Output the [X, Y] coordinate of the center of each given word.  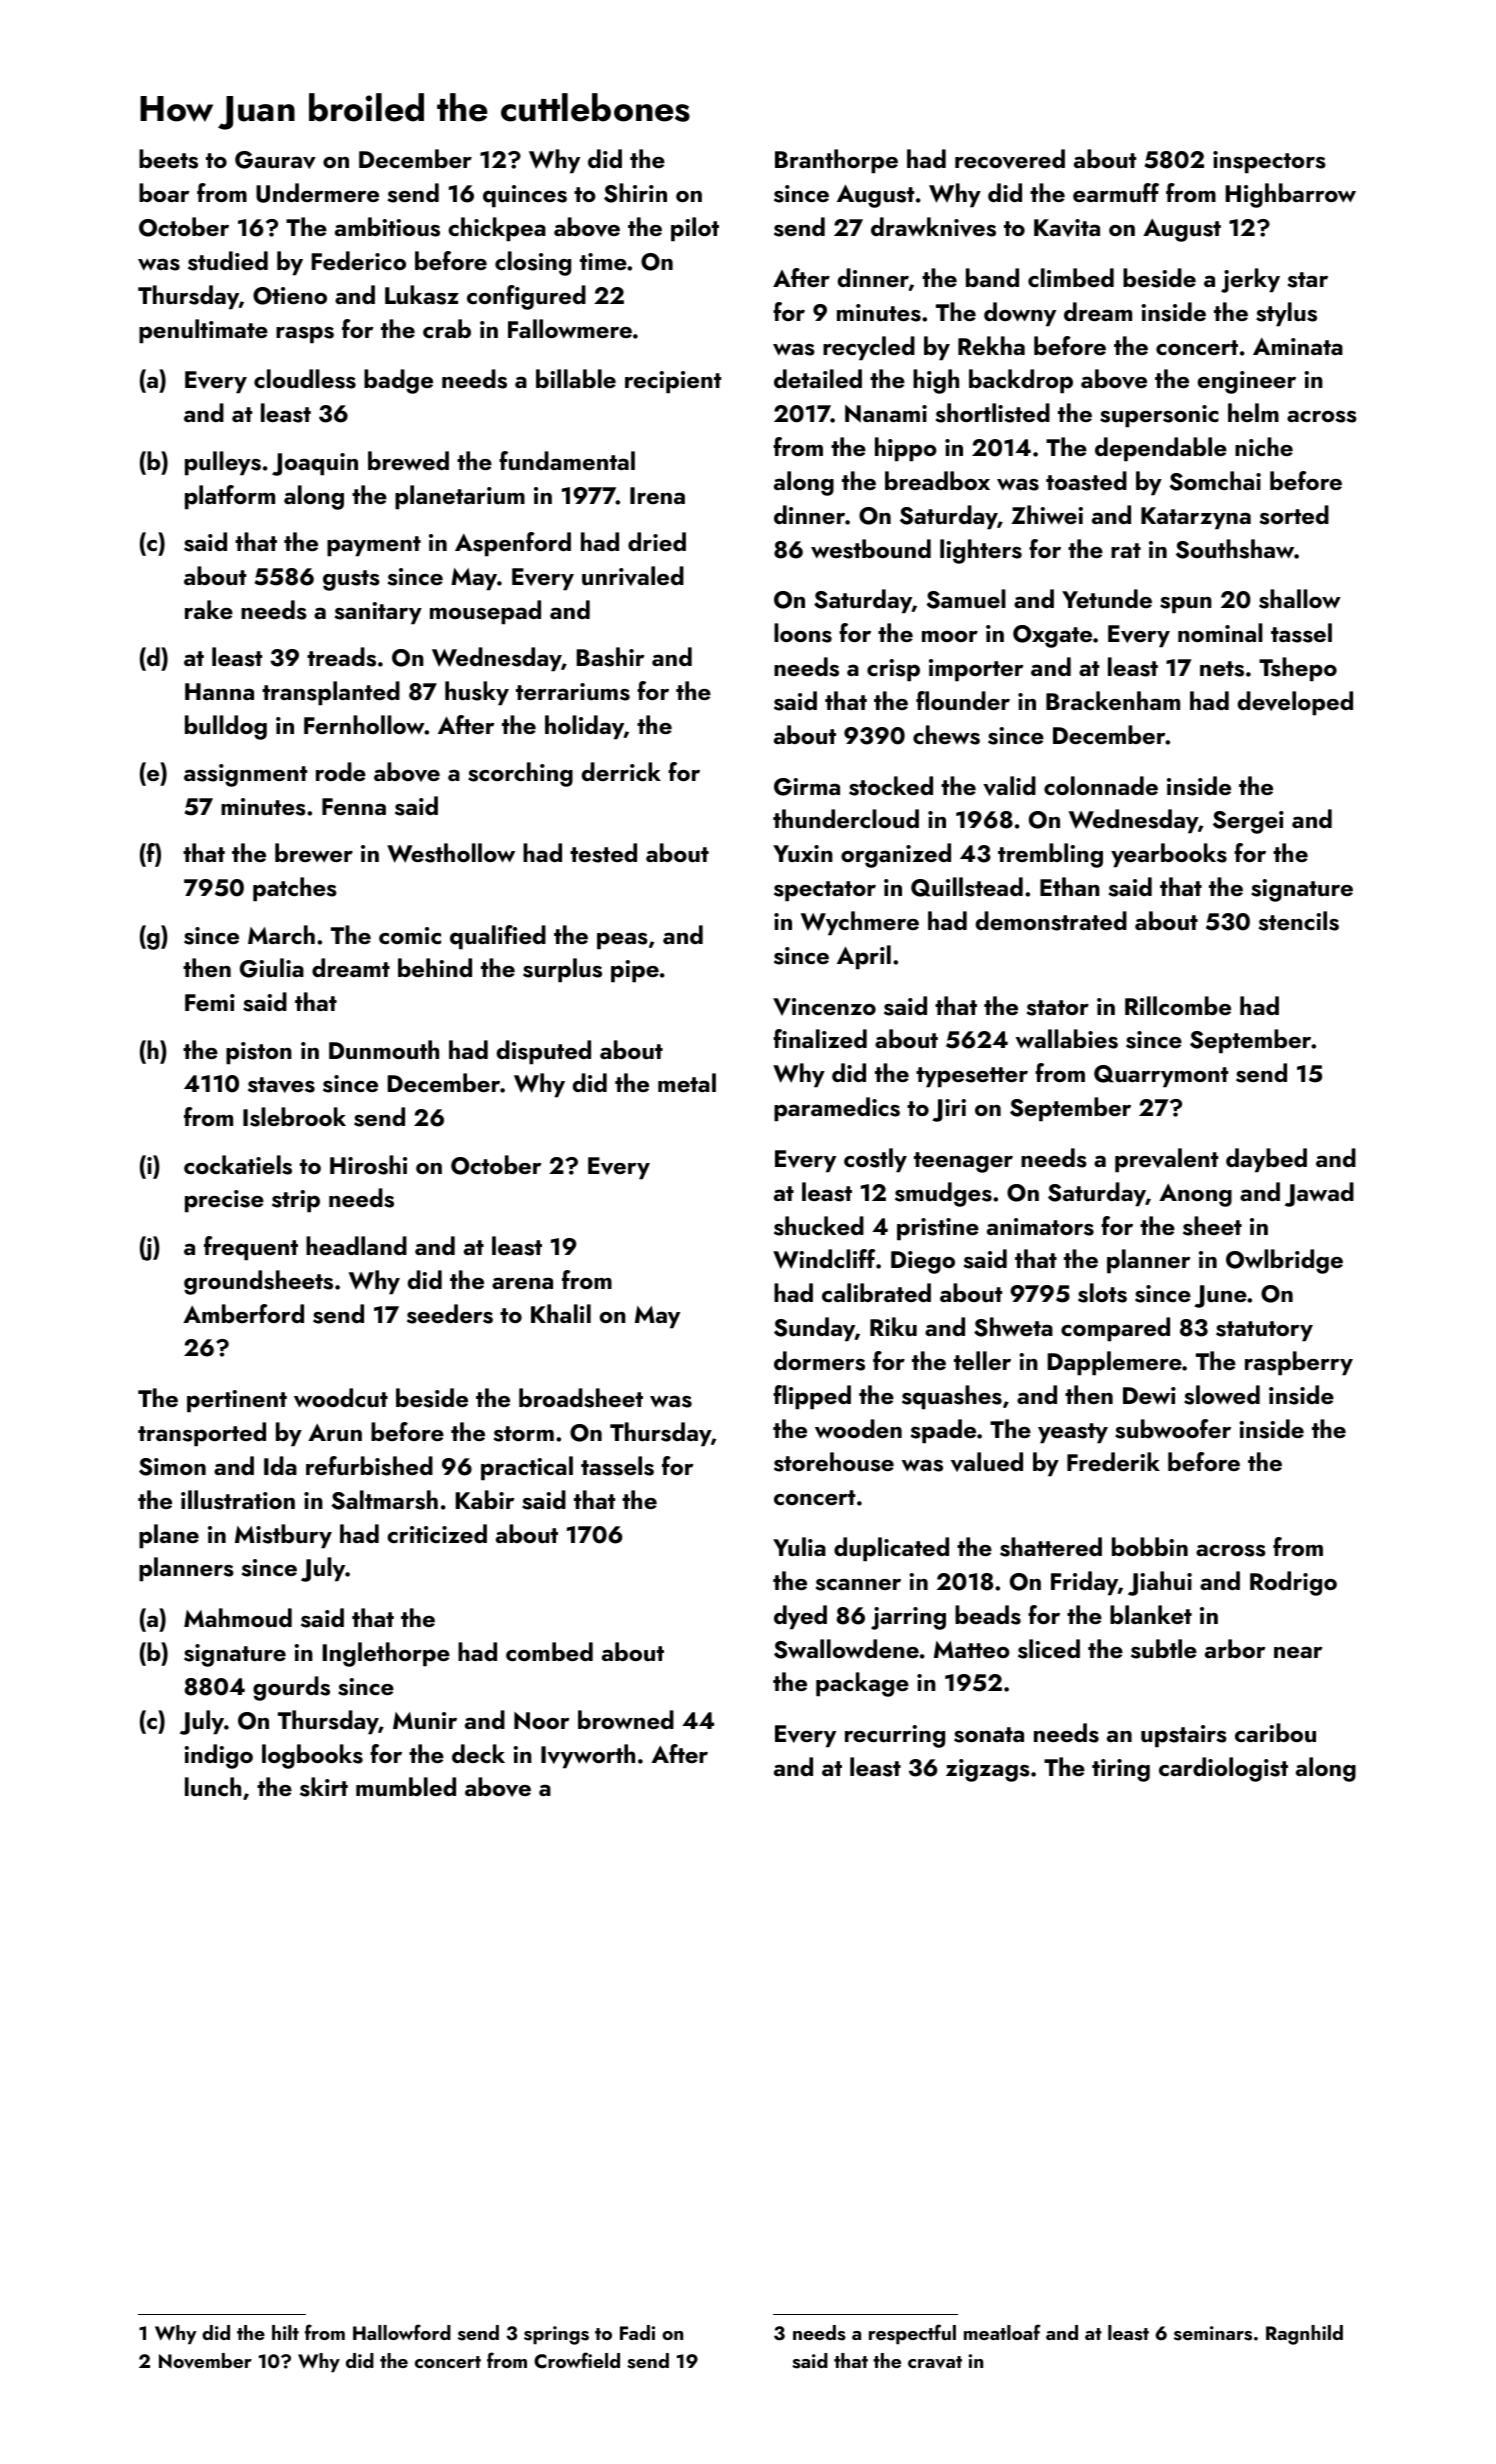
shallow [1300, 599]
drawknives [933, 227]
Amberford [243, 1313]
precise [224, 1201]
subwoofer [1173, 1429]
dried [657, 541]
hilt [285, 2332]
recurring [895, 1736]
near [1298, 1652]
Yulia [799, 1547]
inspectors [1269, 162]
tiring [1121, 1770]
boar [164, 192]
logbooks [312, 1756]
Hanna [219, 691]
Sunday [814, 1329]
